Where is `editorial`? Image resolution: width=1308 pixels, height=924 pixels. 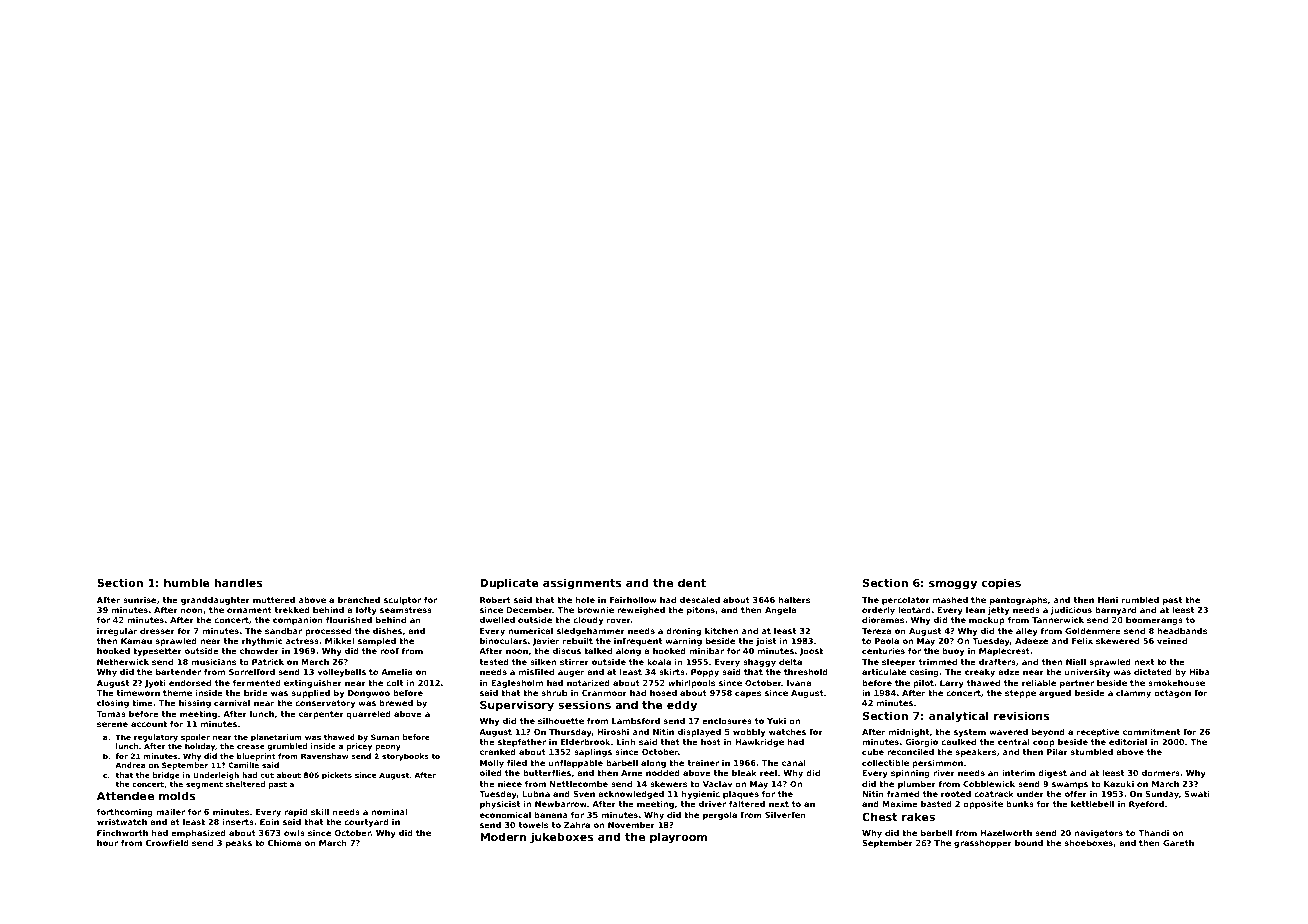 editorial is located at coordinates (1128, 742).
